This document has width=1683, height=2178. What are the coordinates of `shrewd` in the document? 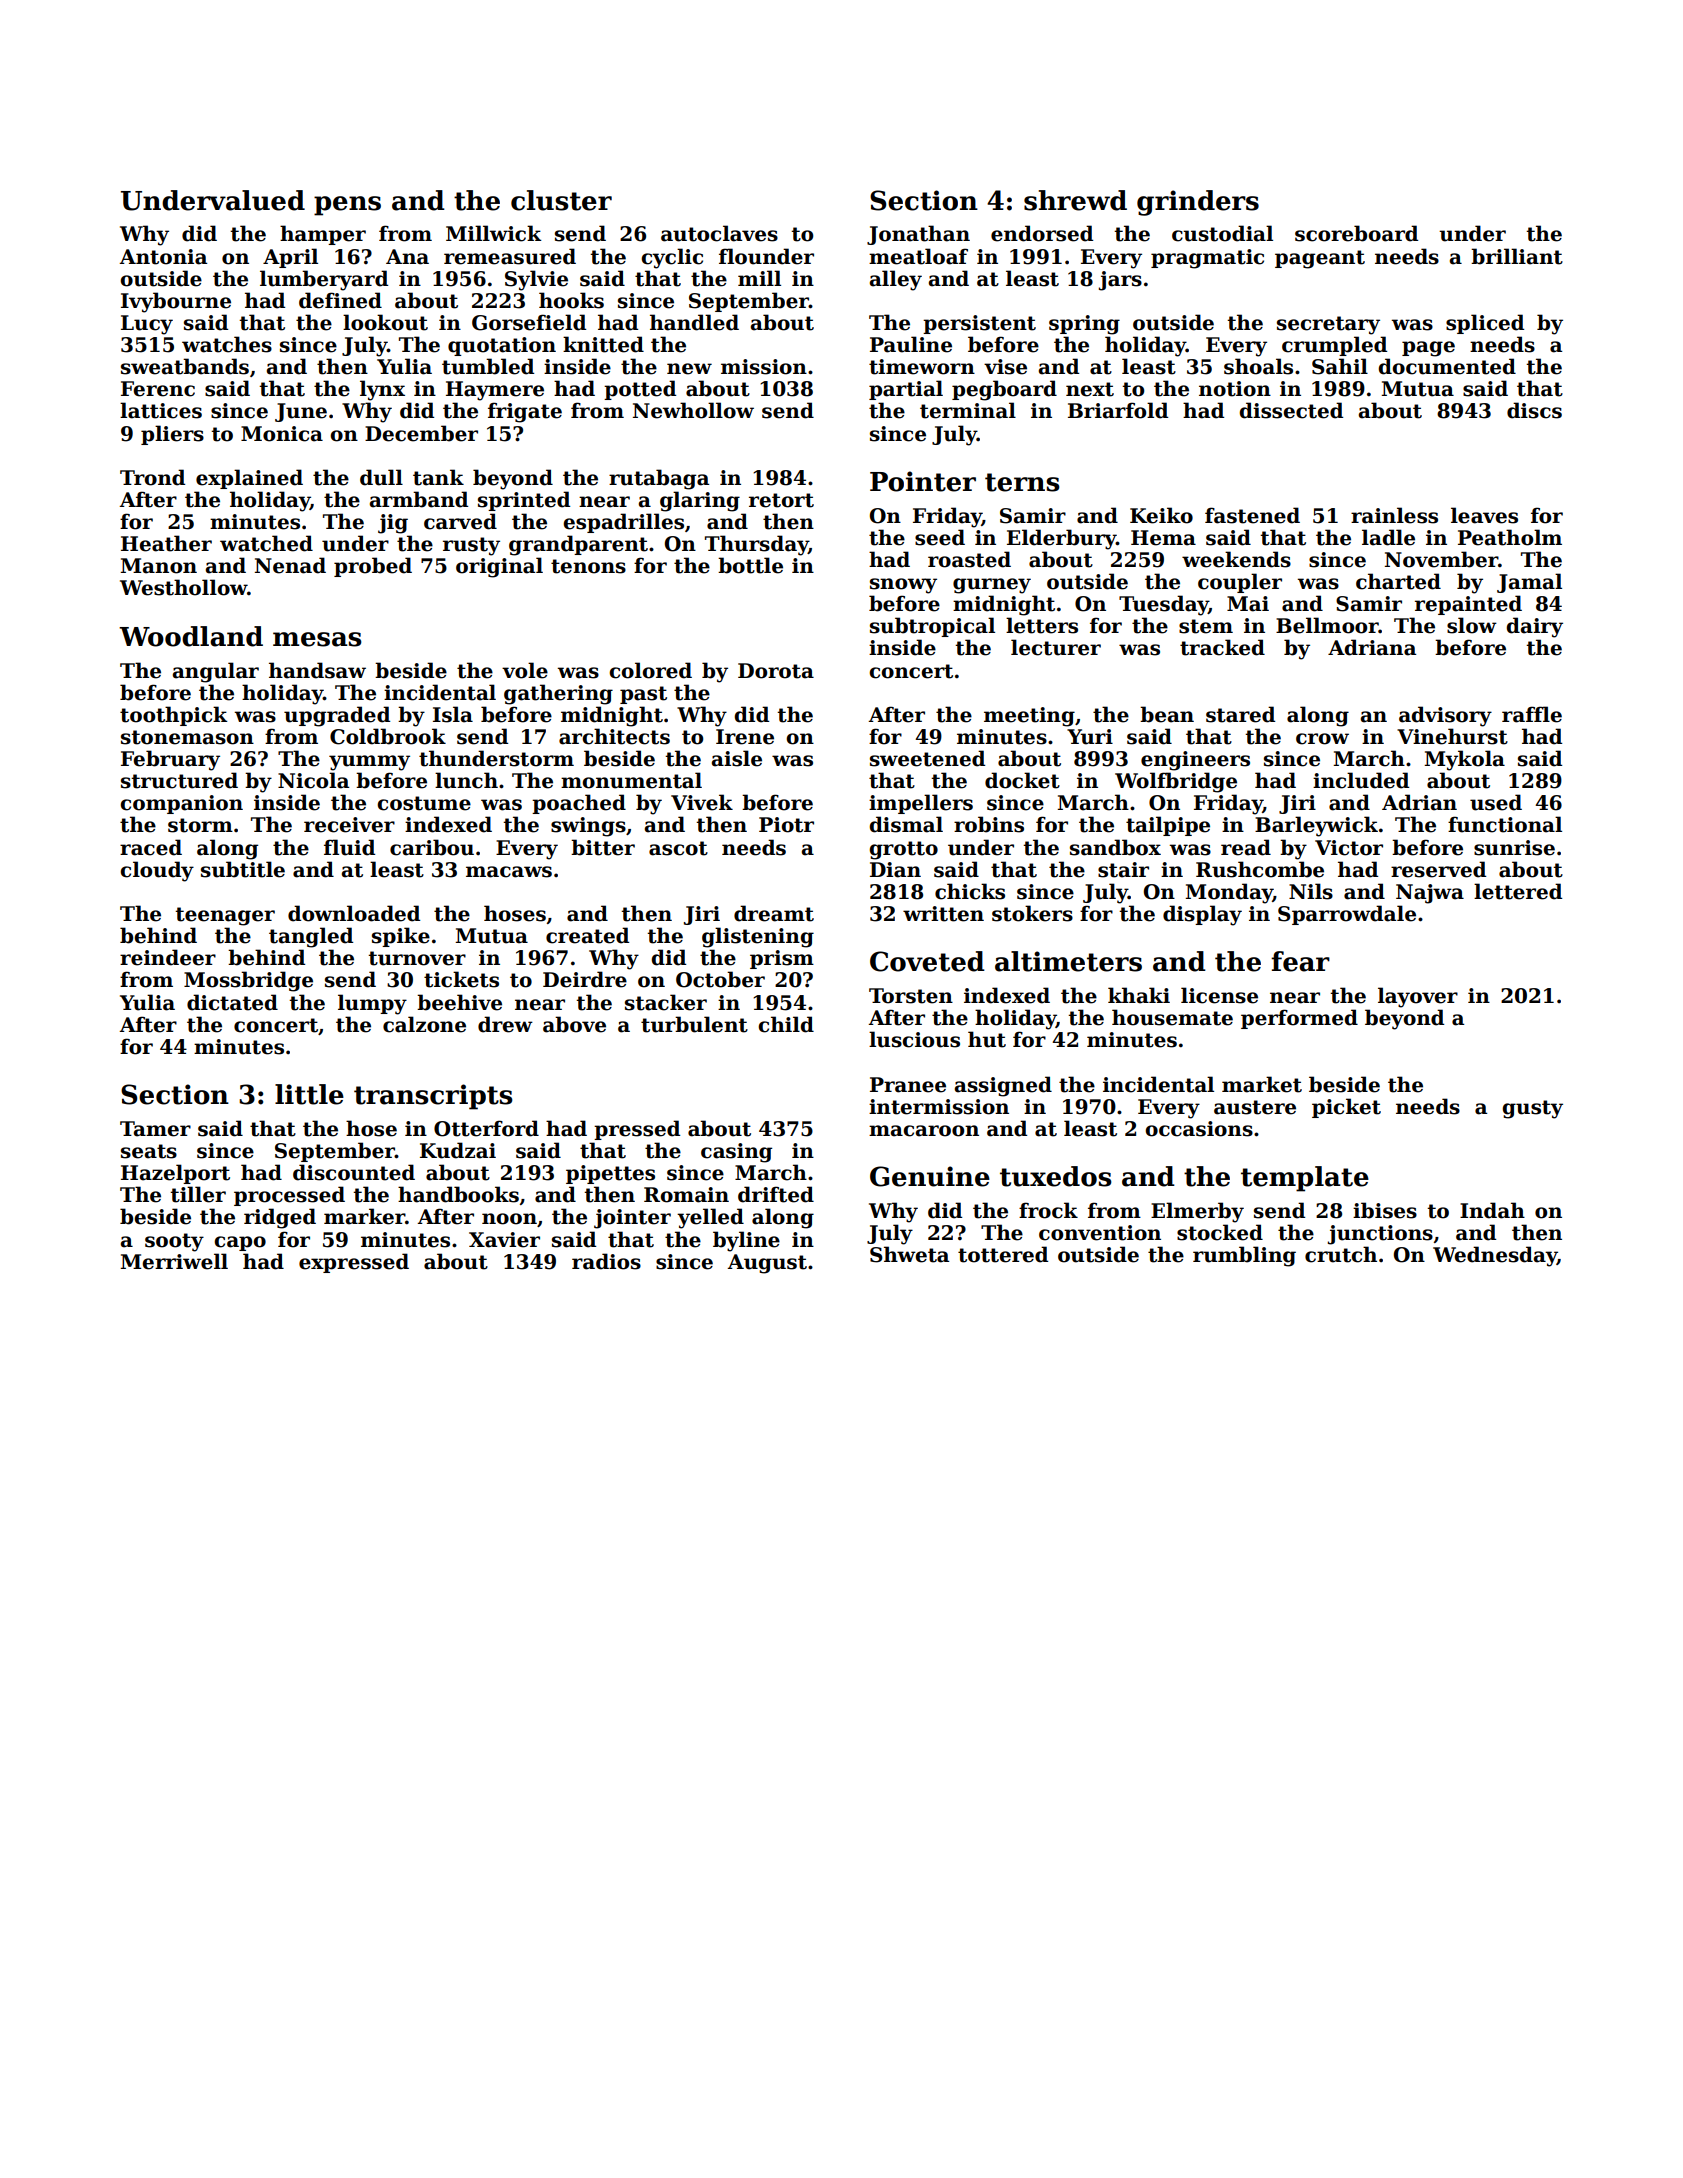 It's located at (1075, 200).
